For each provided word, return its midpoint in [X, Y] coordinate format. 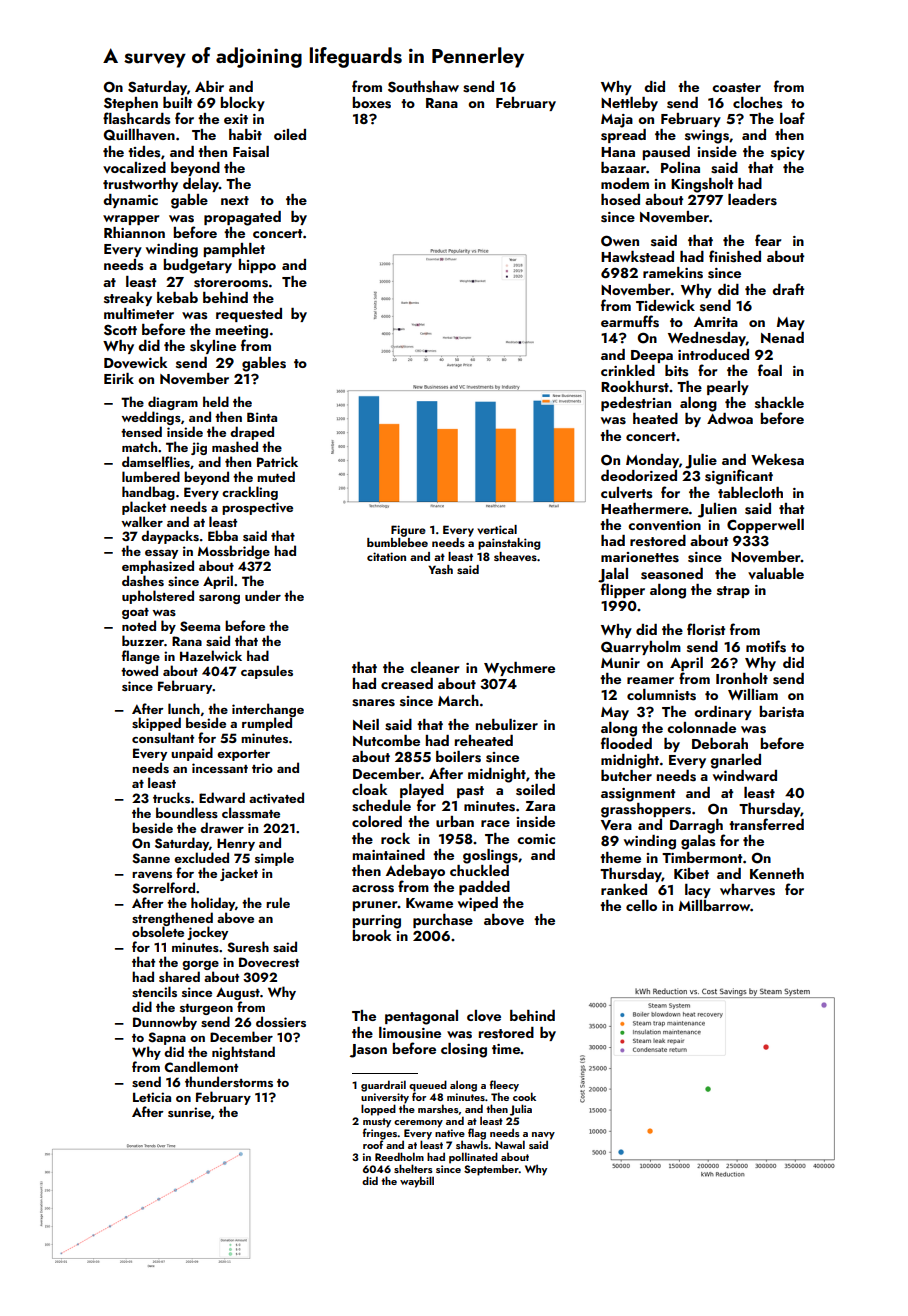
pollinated [473, 1158]
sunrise [189, 1112]
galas [698, 842]
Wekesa [777, 460]
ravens [152, 875]
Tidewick [665, 305]
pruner [375, 906]
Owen [620, 241]
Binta [262, 417]
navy [543, 1136]
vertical [497, 529]
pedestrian [636, 404]
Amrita [716, 322]
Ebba [223, 535]
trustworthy [140, 185]
